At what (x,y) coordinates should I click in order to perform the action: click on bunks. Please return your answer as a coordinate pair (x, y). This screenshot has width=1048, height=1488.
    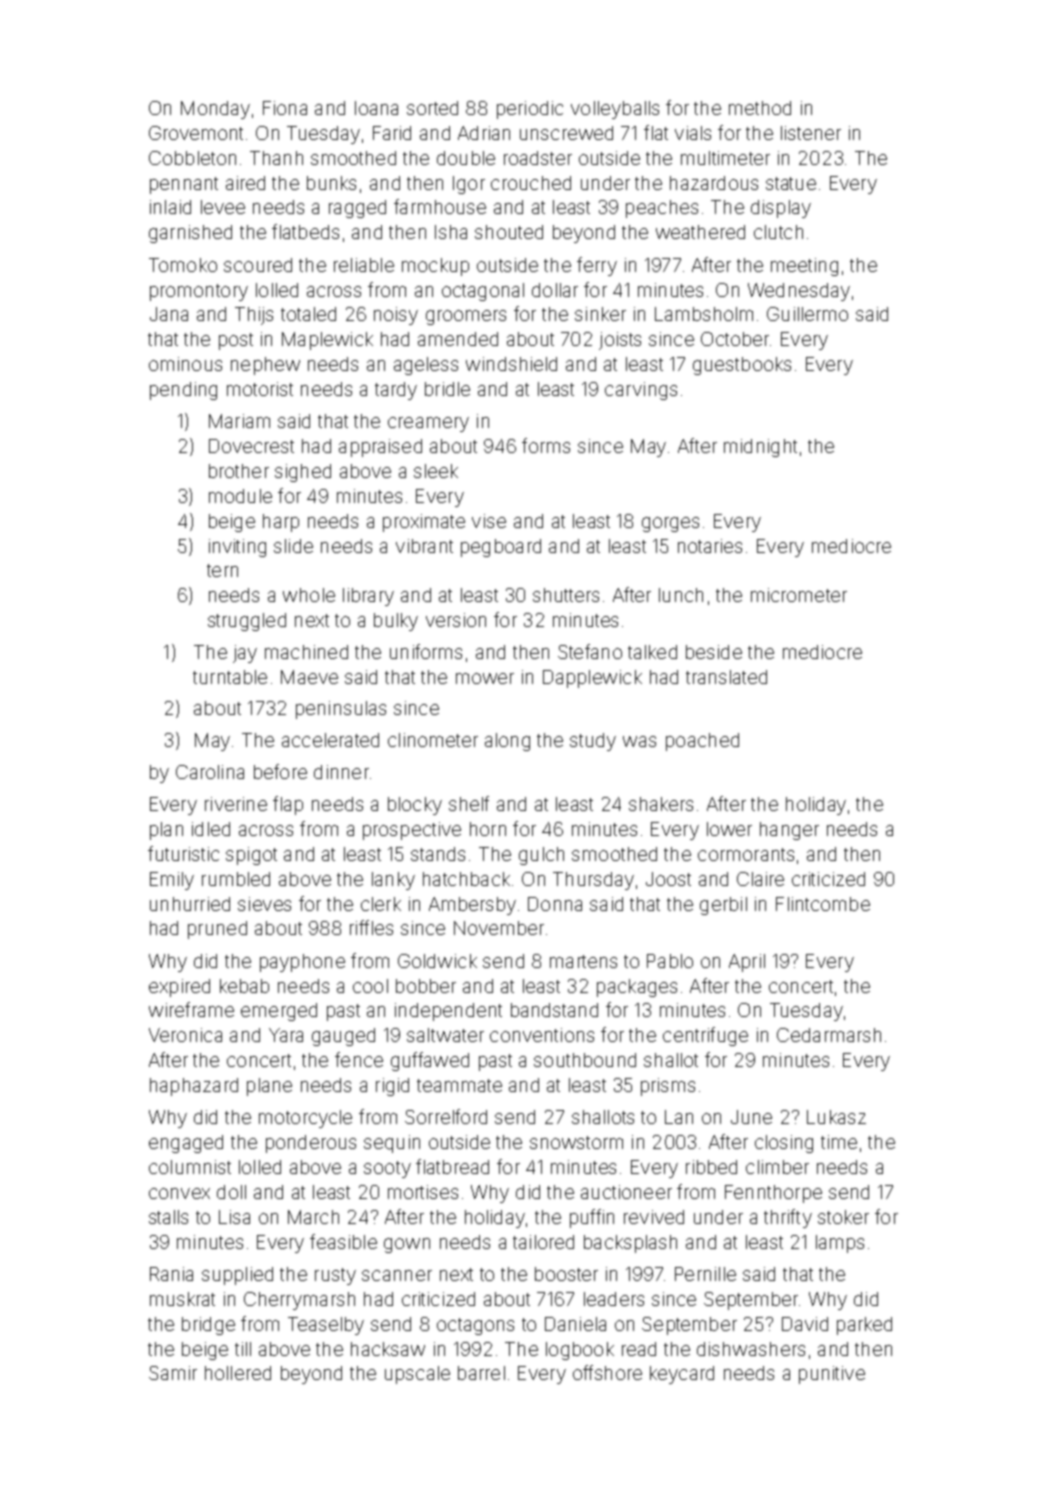
    Looking at the image, I should click on (331, 183).
